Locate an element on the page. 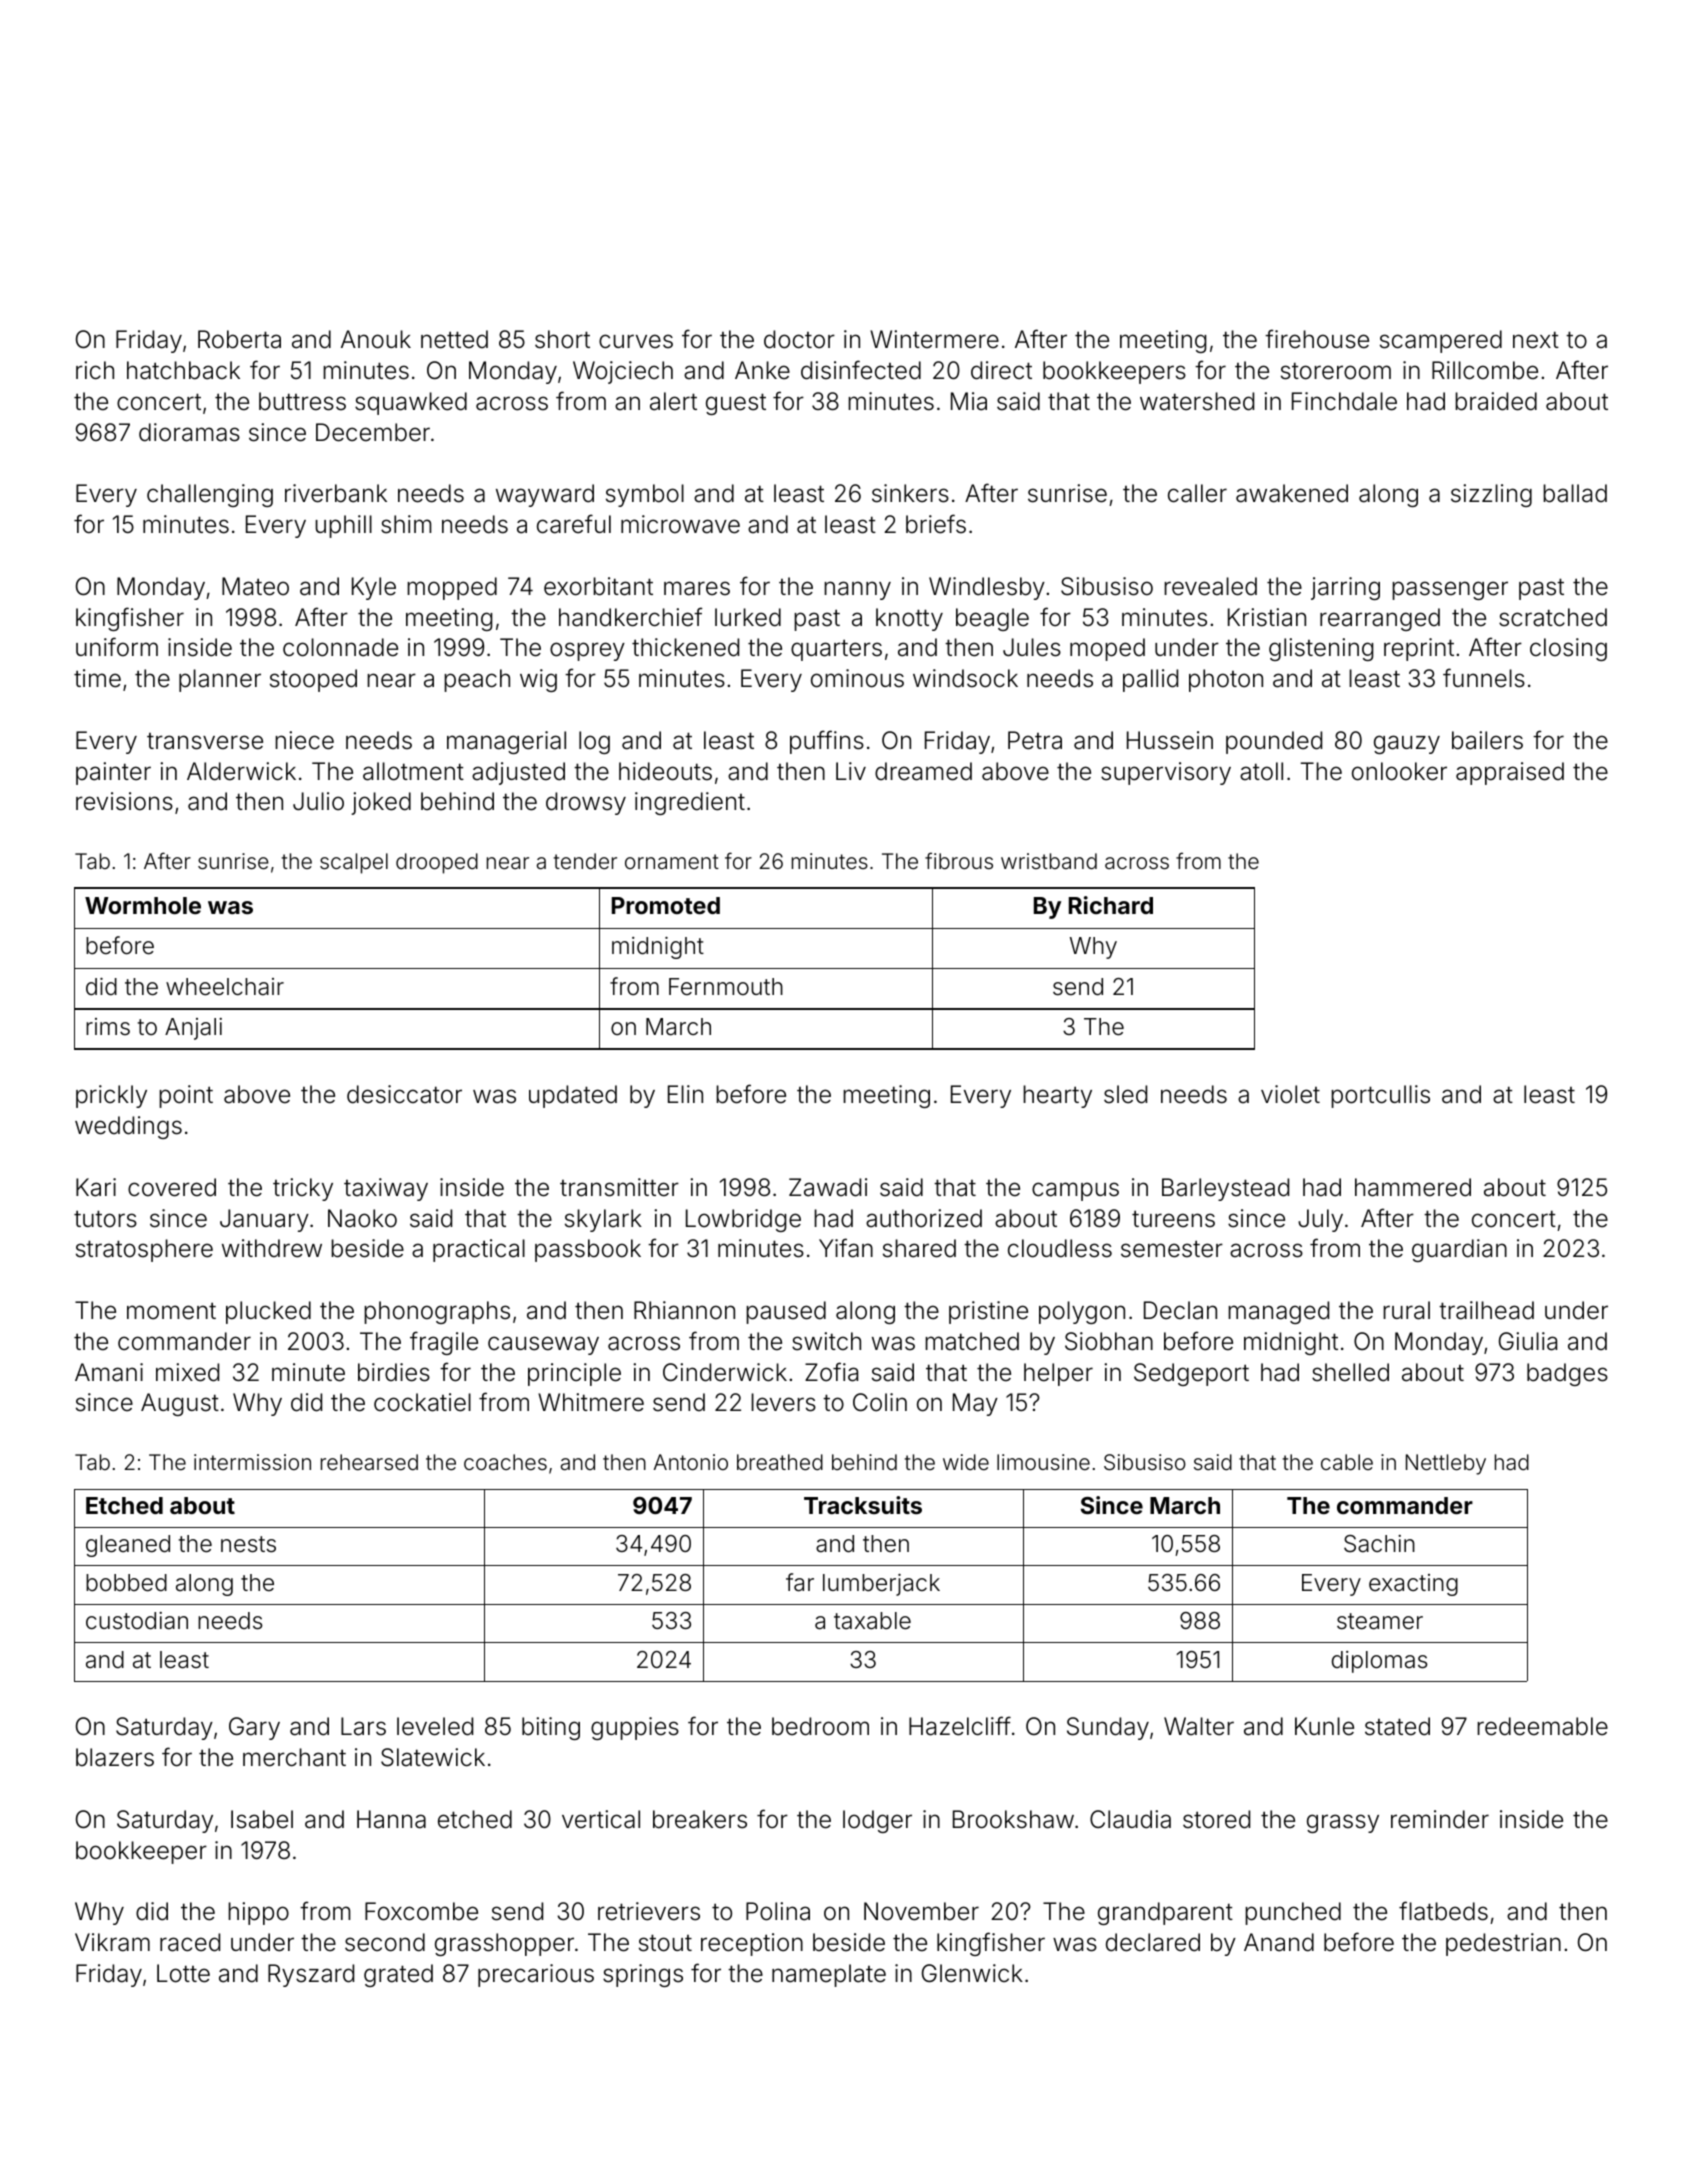  alert is located at coordinates (673, 401).
